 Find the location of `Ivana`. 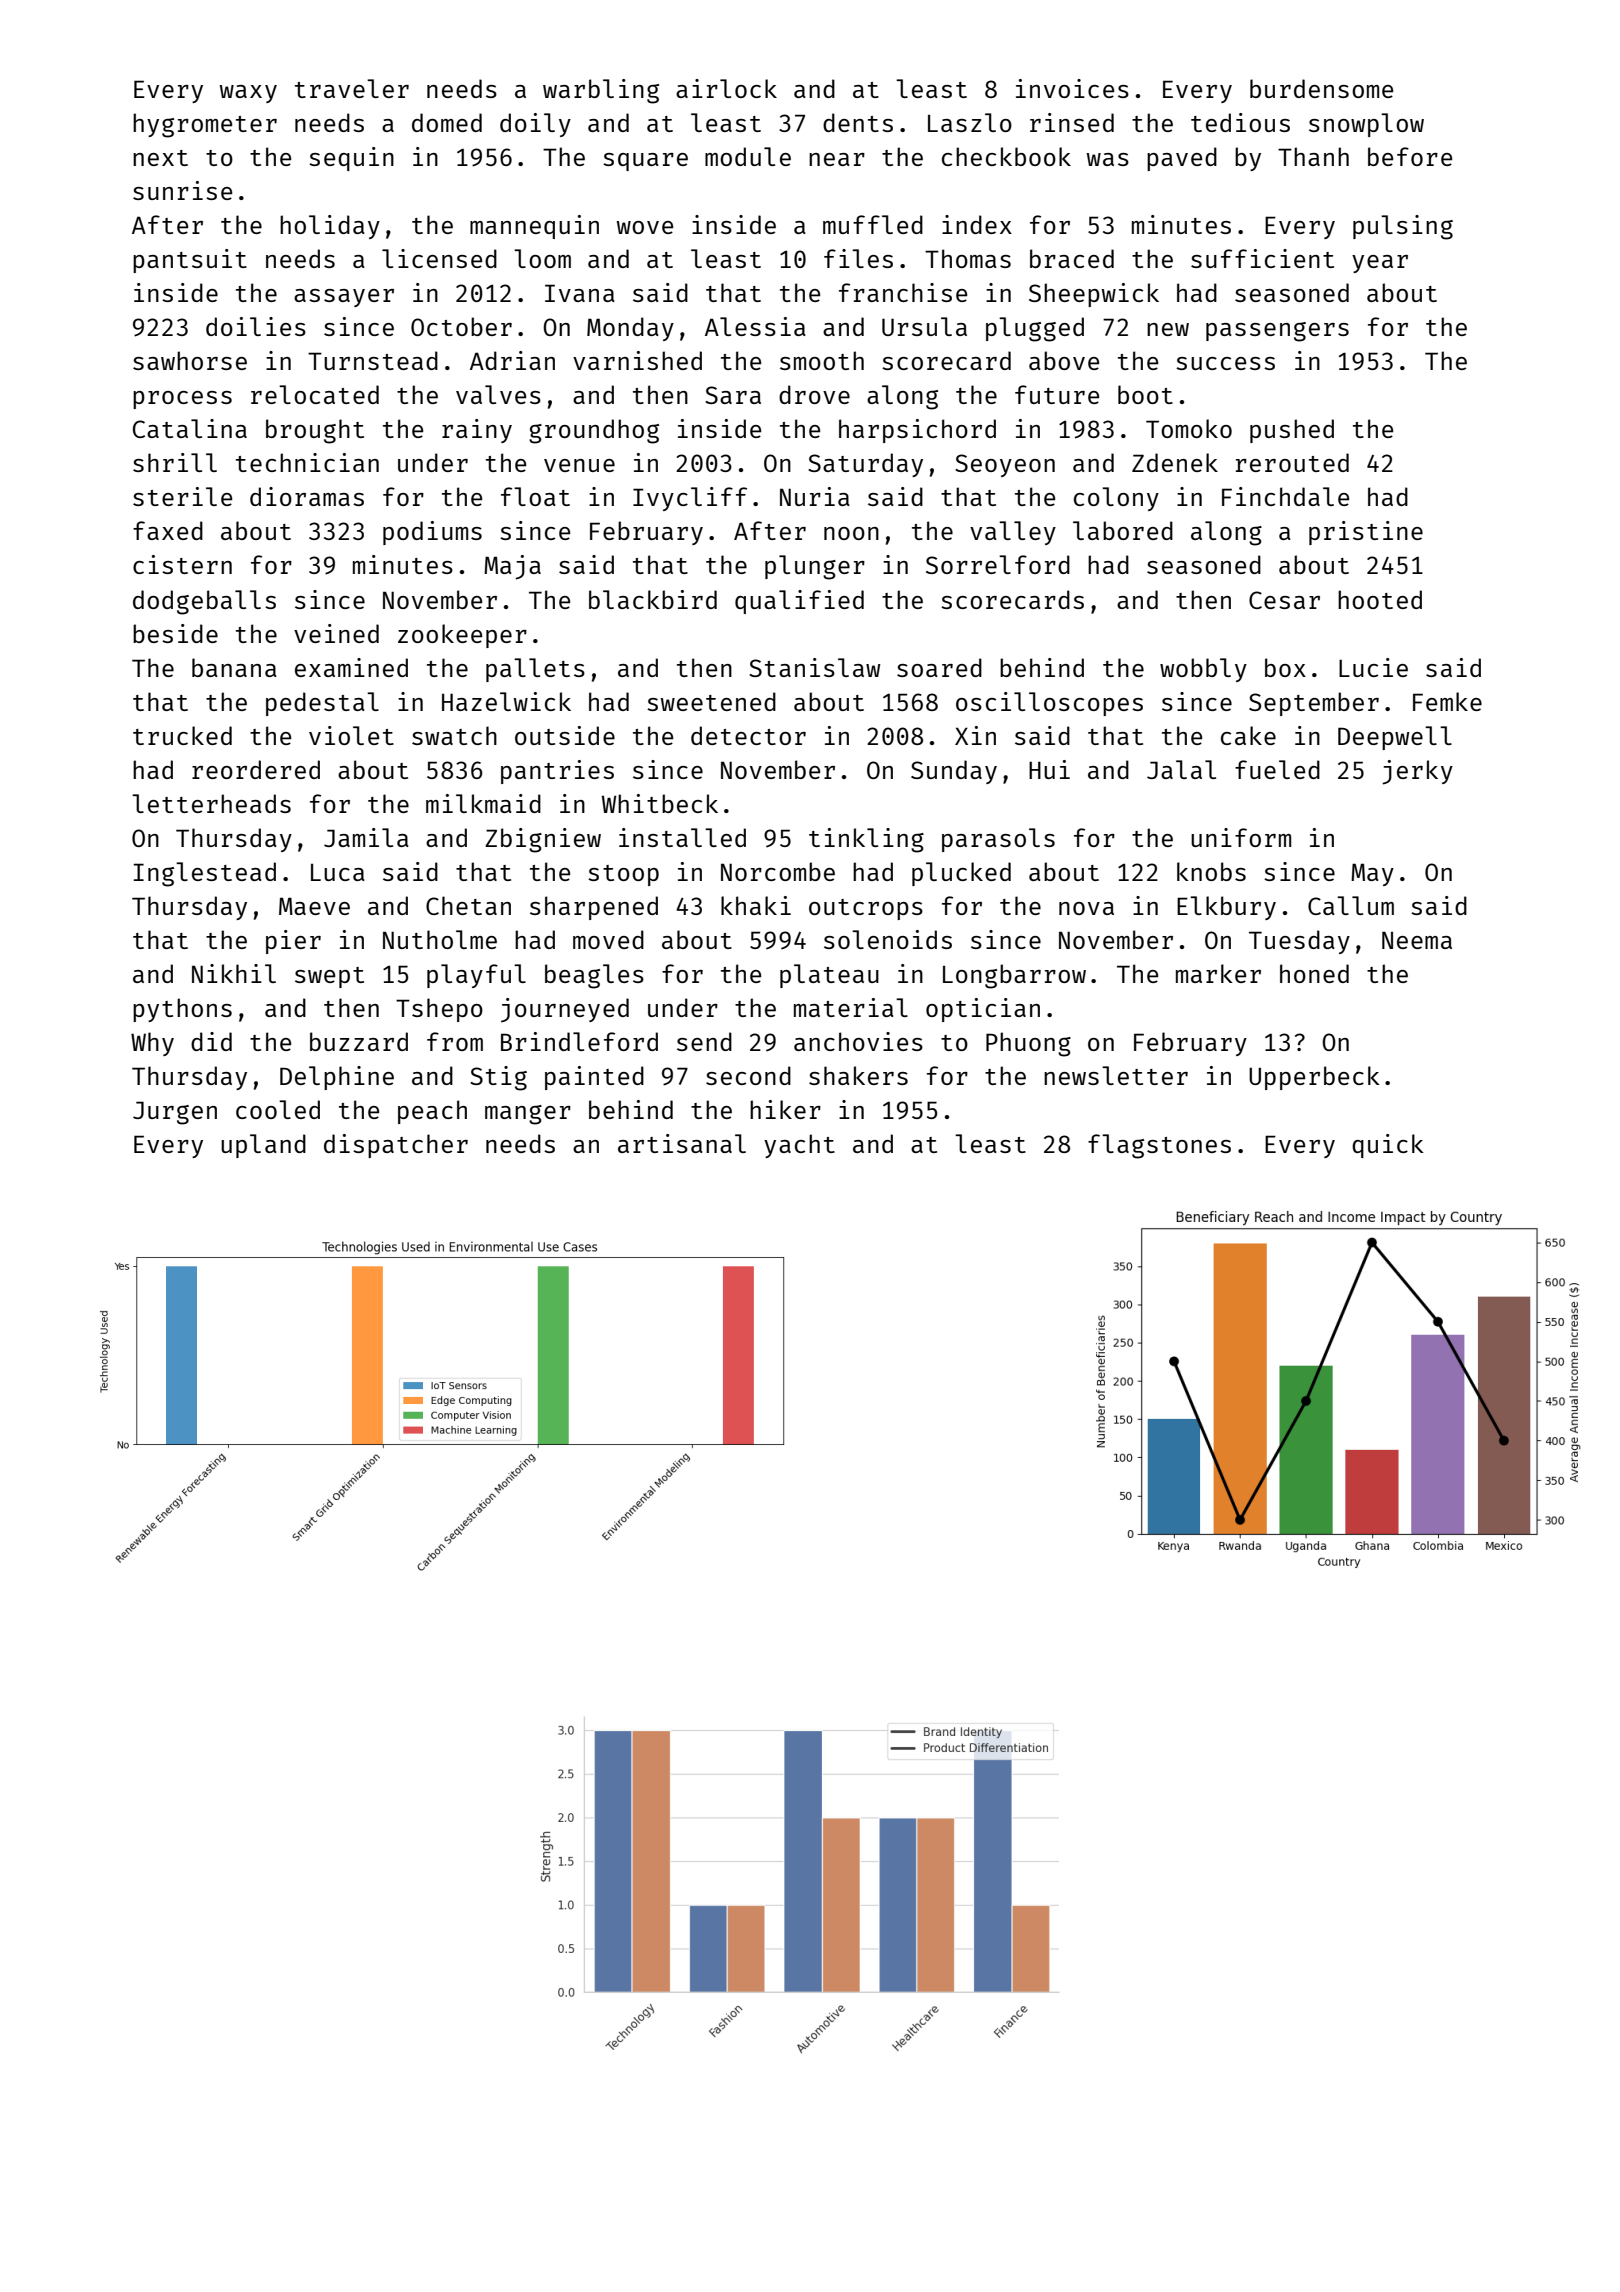

Ivana is located at coordinates (580, 293).
